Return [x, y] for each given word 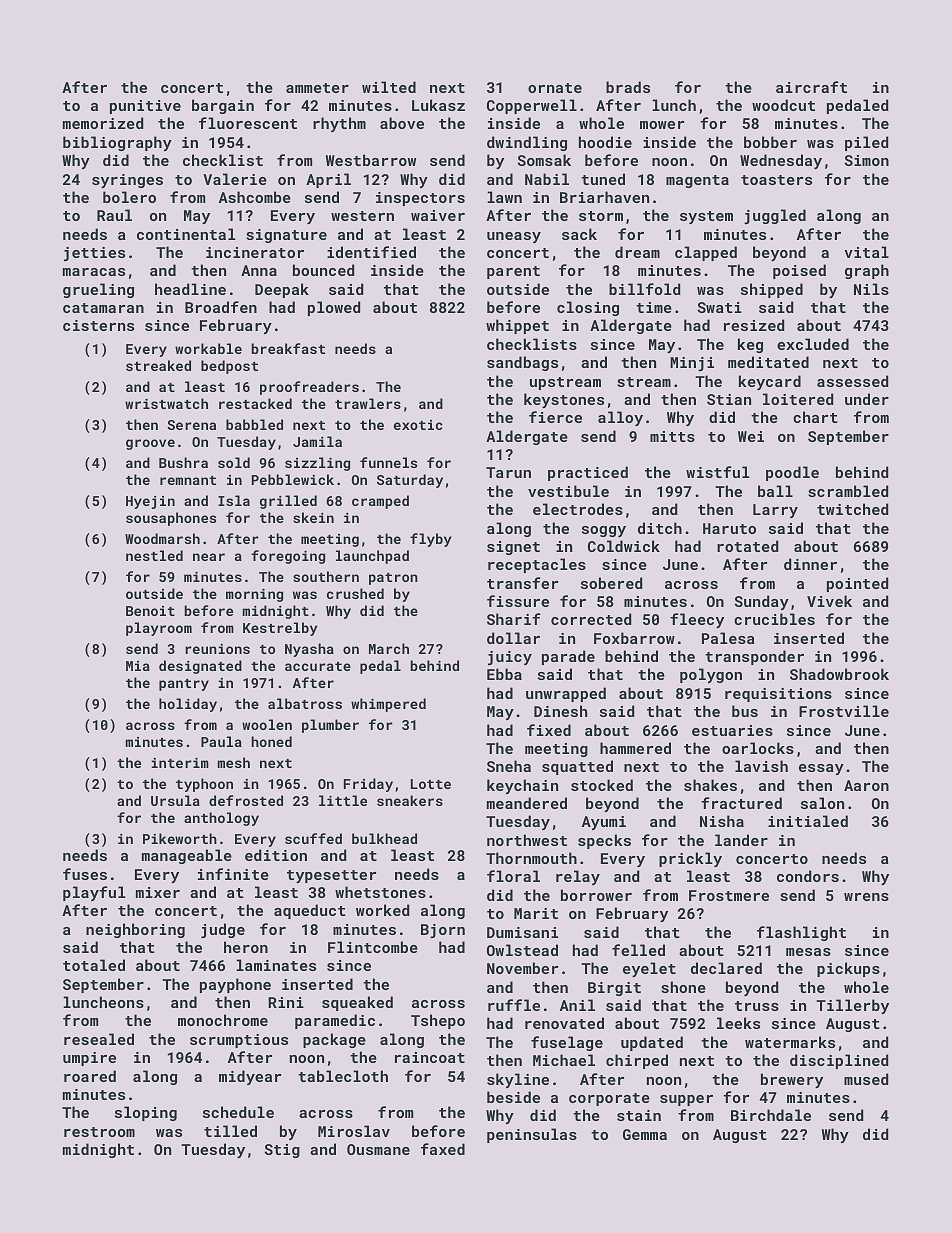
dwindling [527, 143]
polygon [711, 675]
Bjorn [443, 931]
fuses [85, 874]
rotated [748, 546]
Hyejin [150, 502]
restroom [99, 1132]
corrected [591, 619]
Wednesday [781, 161]
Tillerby [852, 1006]
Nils [871, 289]
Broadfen [221, 307]
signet [513, 548]
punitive [145, 107]
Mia [138, 666]
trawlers [368, 403]
